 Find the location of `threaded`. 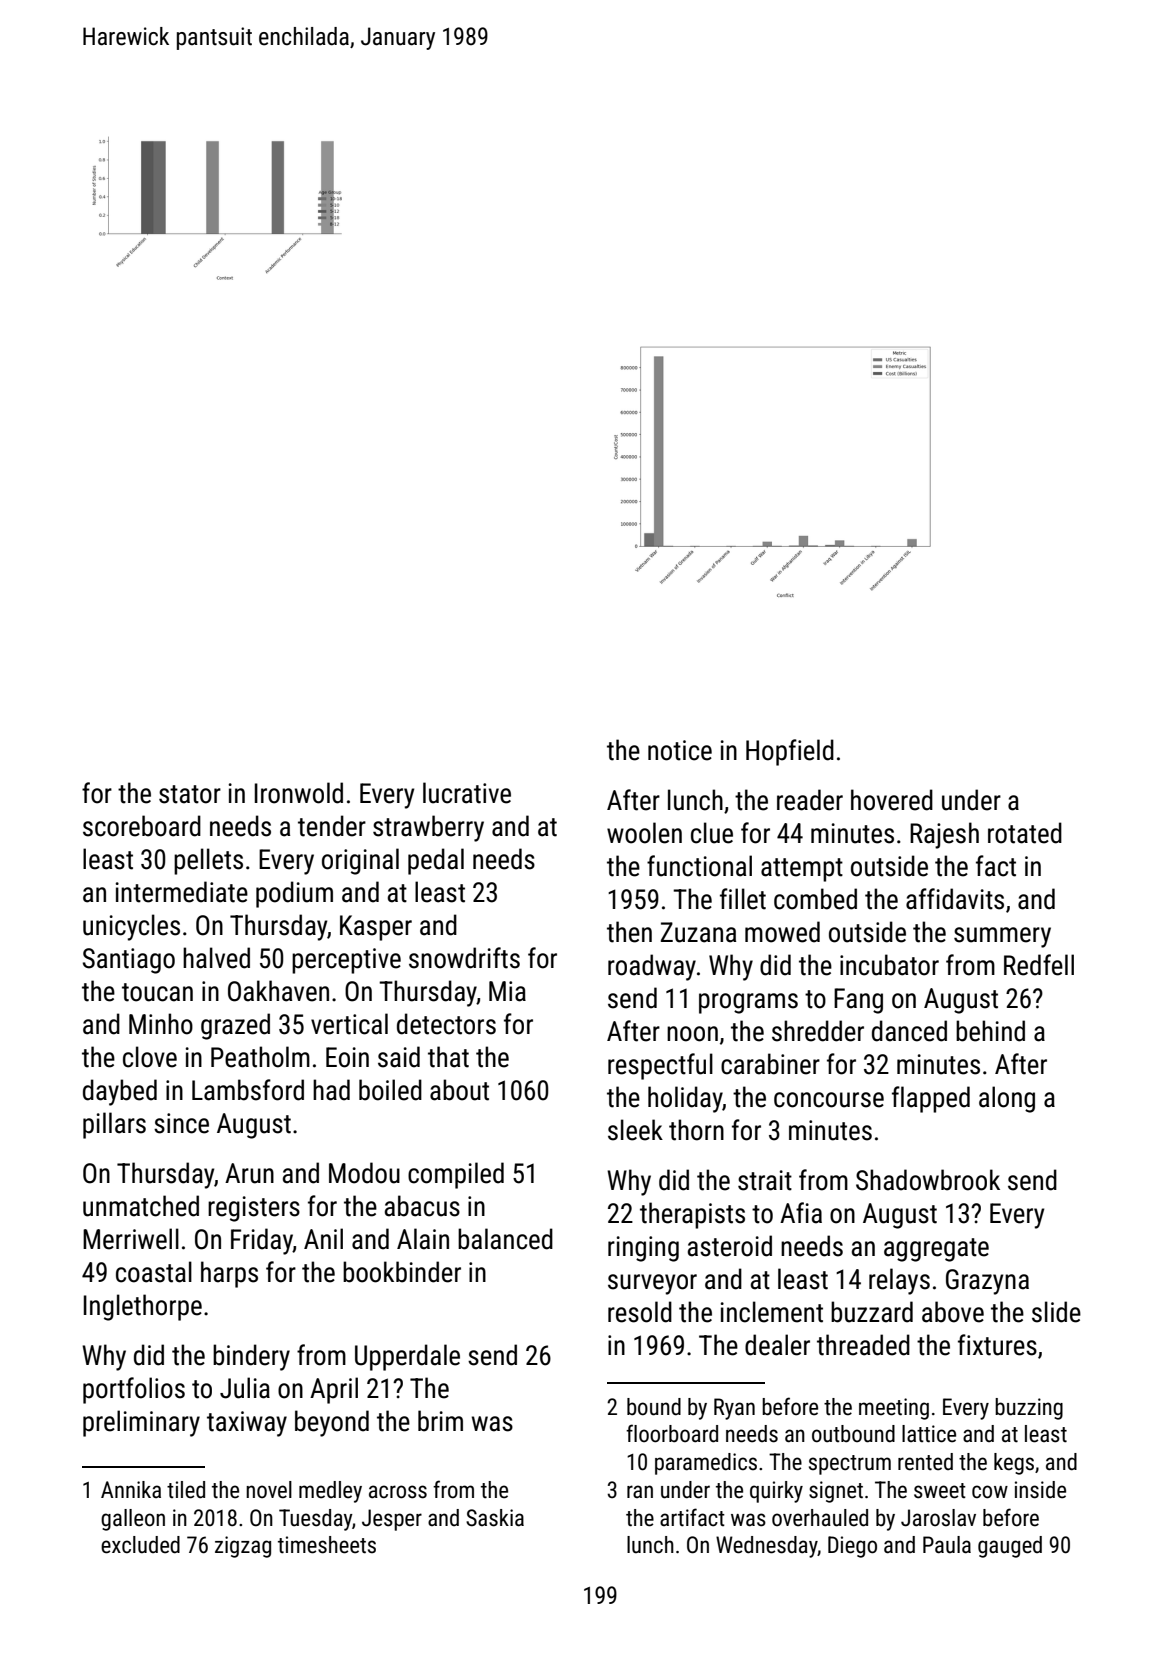

threaded is located at coordinates (863, 1345).
